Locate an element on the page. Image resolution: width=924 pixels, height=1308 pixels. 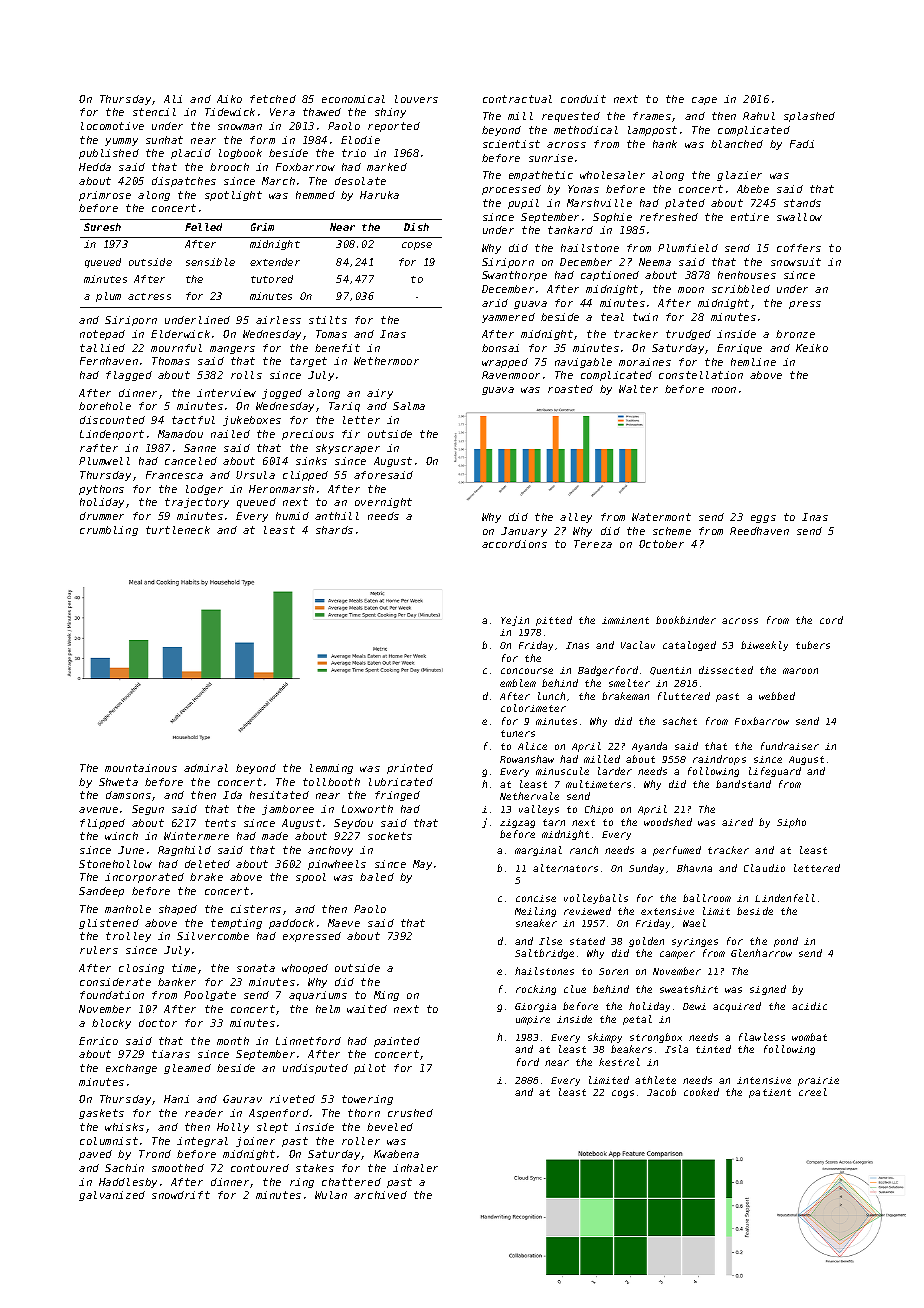
anthill is located at coordinates (337, 516).
